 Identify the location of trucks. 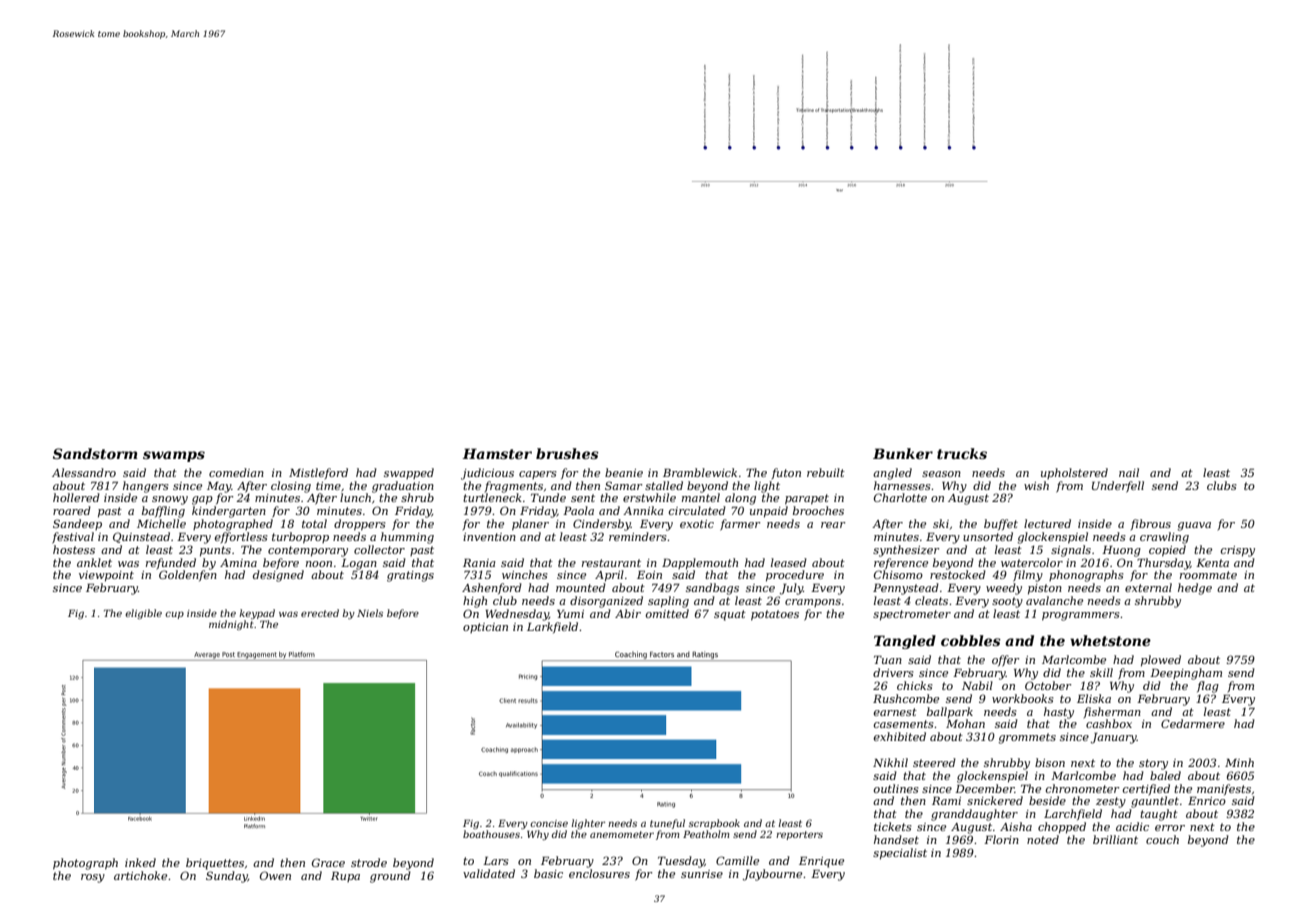
(962, 453).
